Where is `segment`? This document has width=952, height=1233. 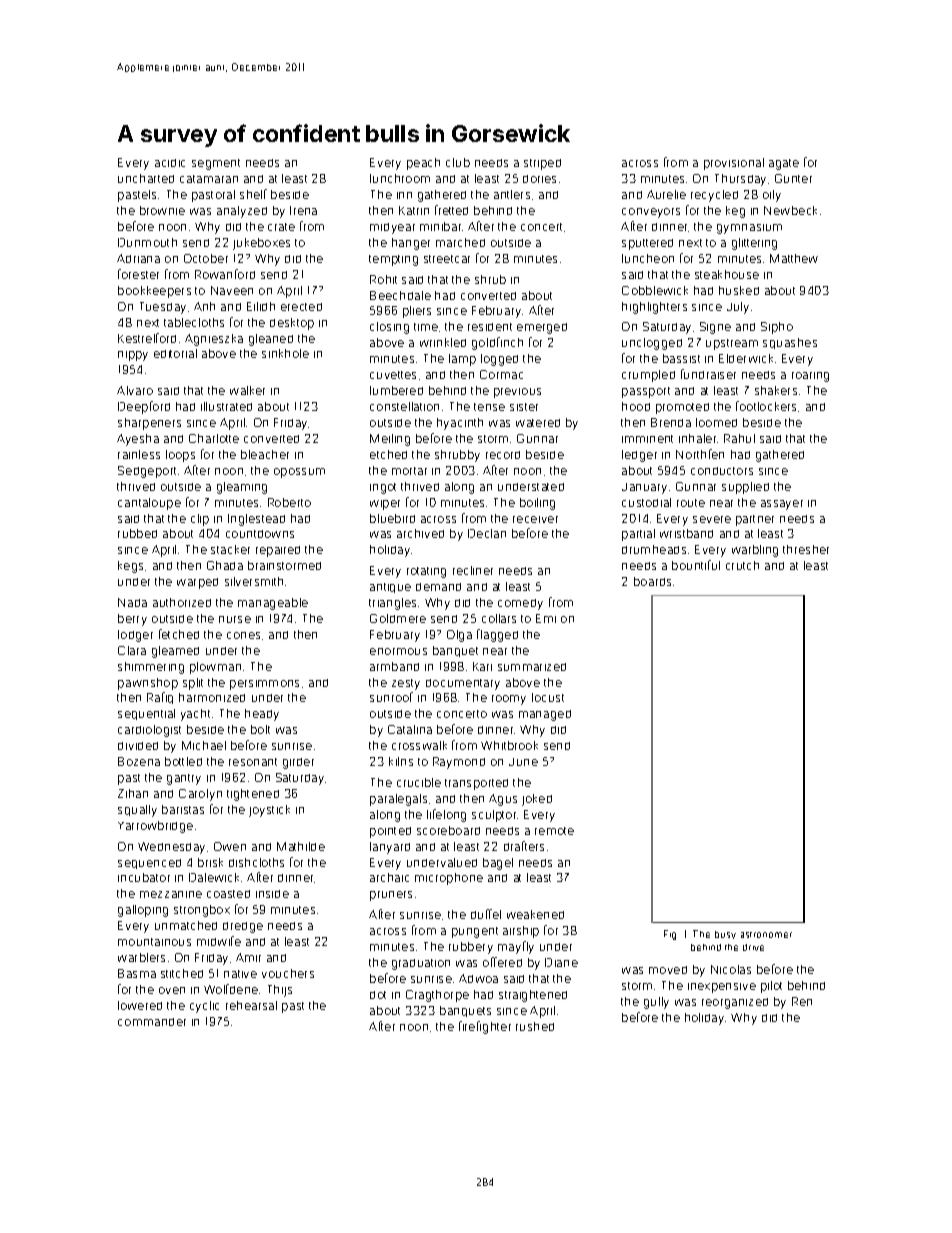 segment is located at coordinates (216, 164).
